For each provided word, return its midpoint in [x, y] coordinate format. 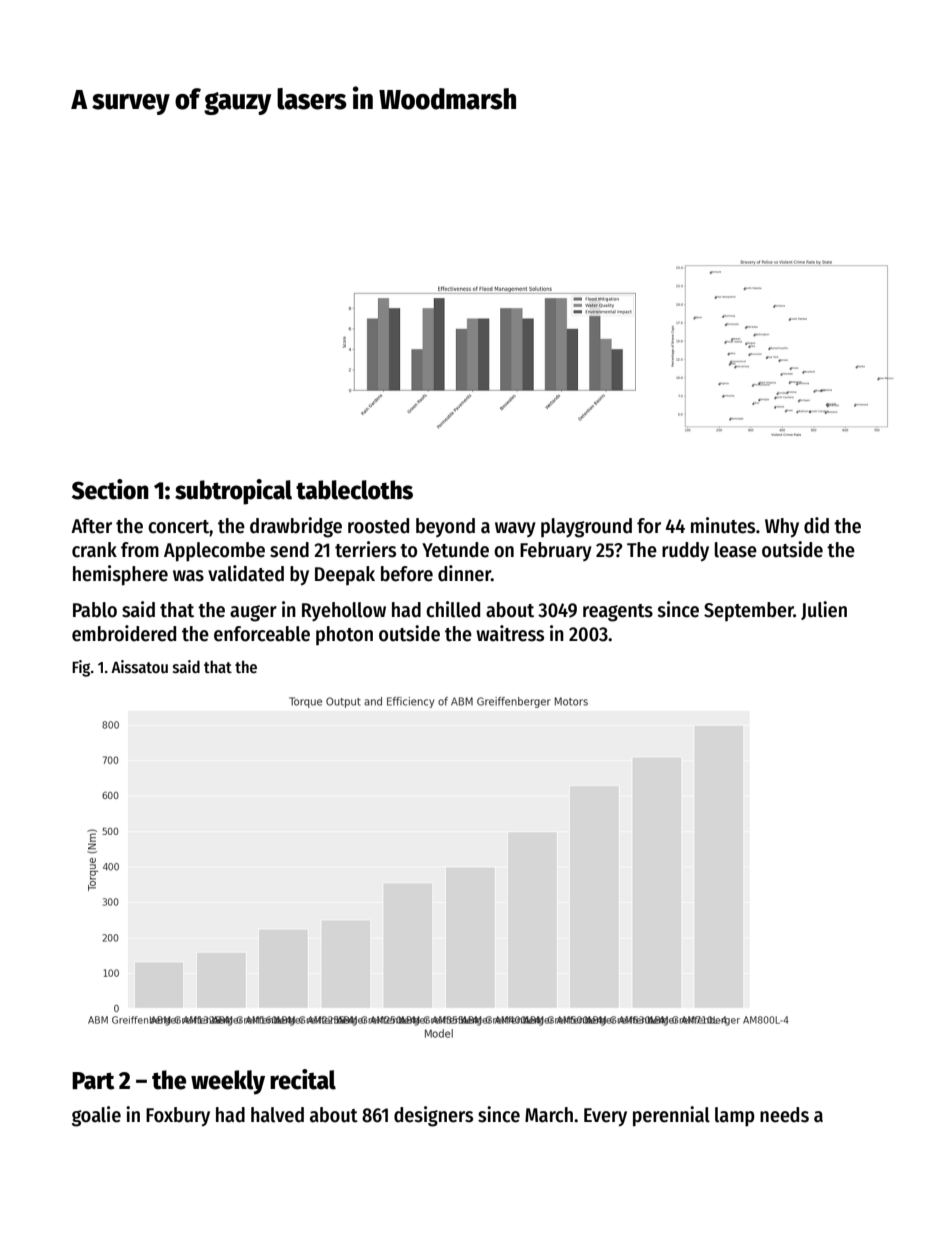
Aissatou [139, 667]
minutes [723, 525]
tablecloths [354, 490]
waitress [510, 633]
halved [277, 1115]
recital [303, 1079]
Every [605, 1117]
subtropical [233, 492]
